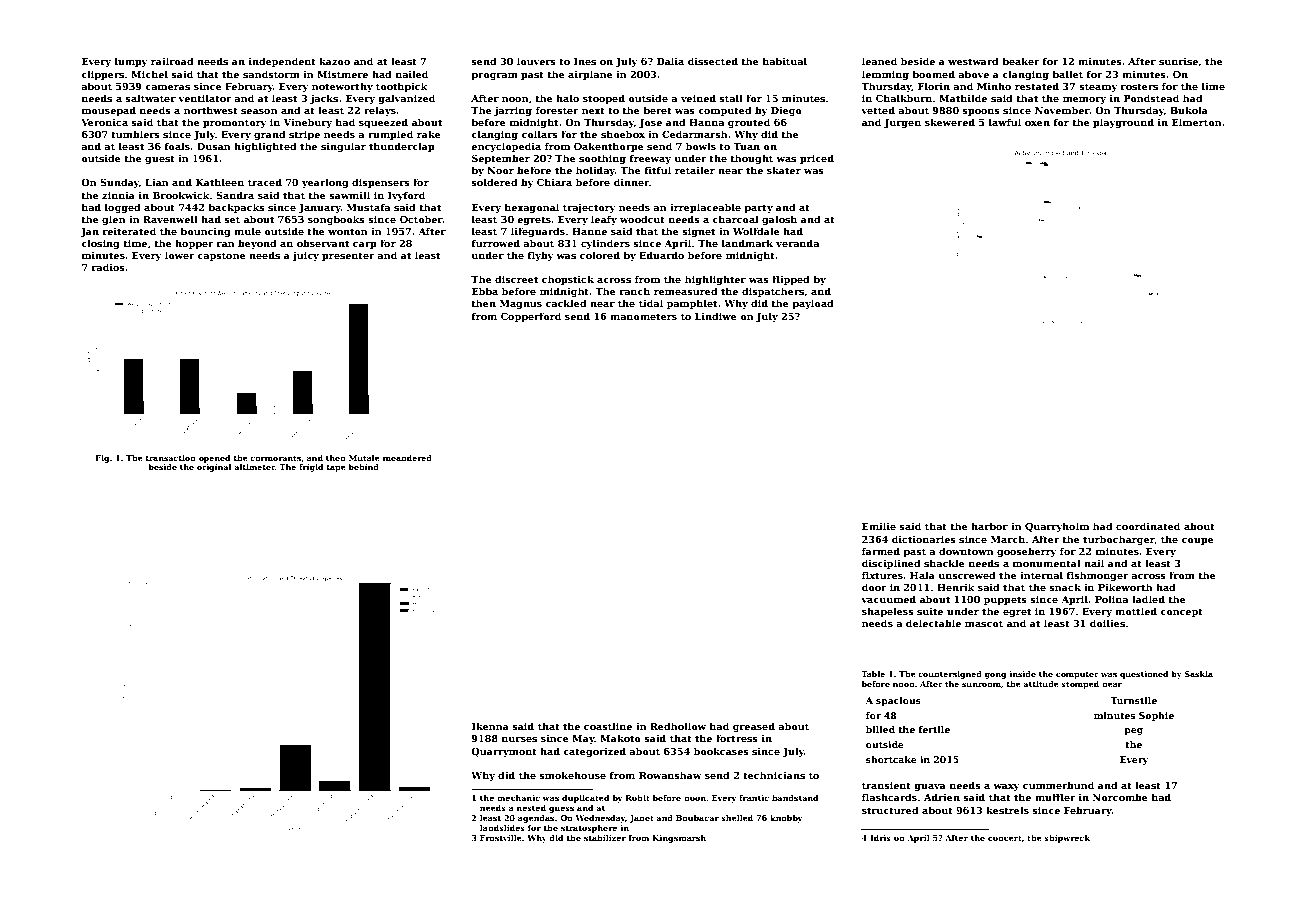  What do you see at coordinates (490, 726) in the document?
I see `Ikenna` at bounding box center [490, 726].
